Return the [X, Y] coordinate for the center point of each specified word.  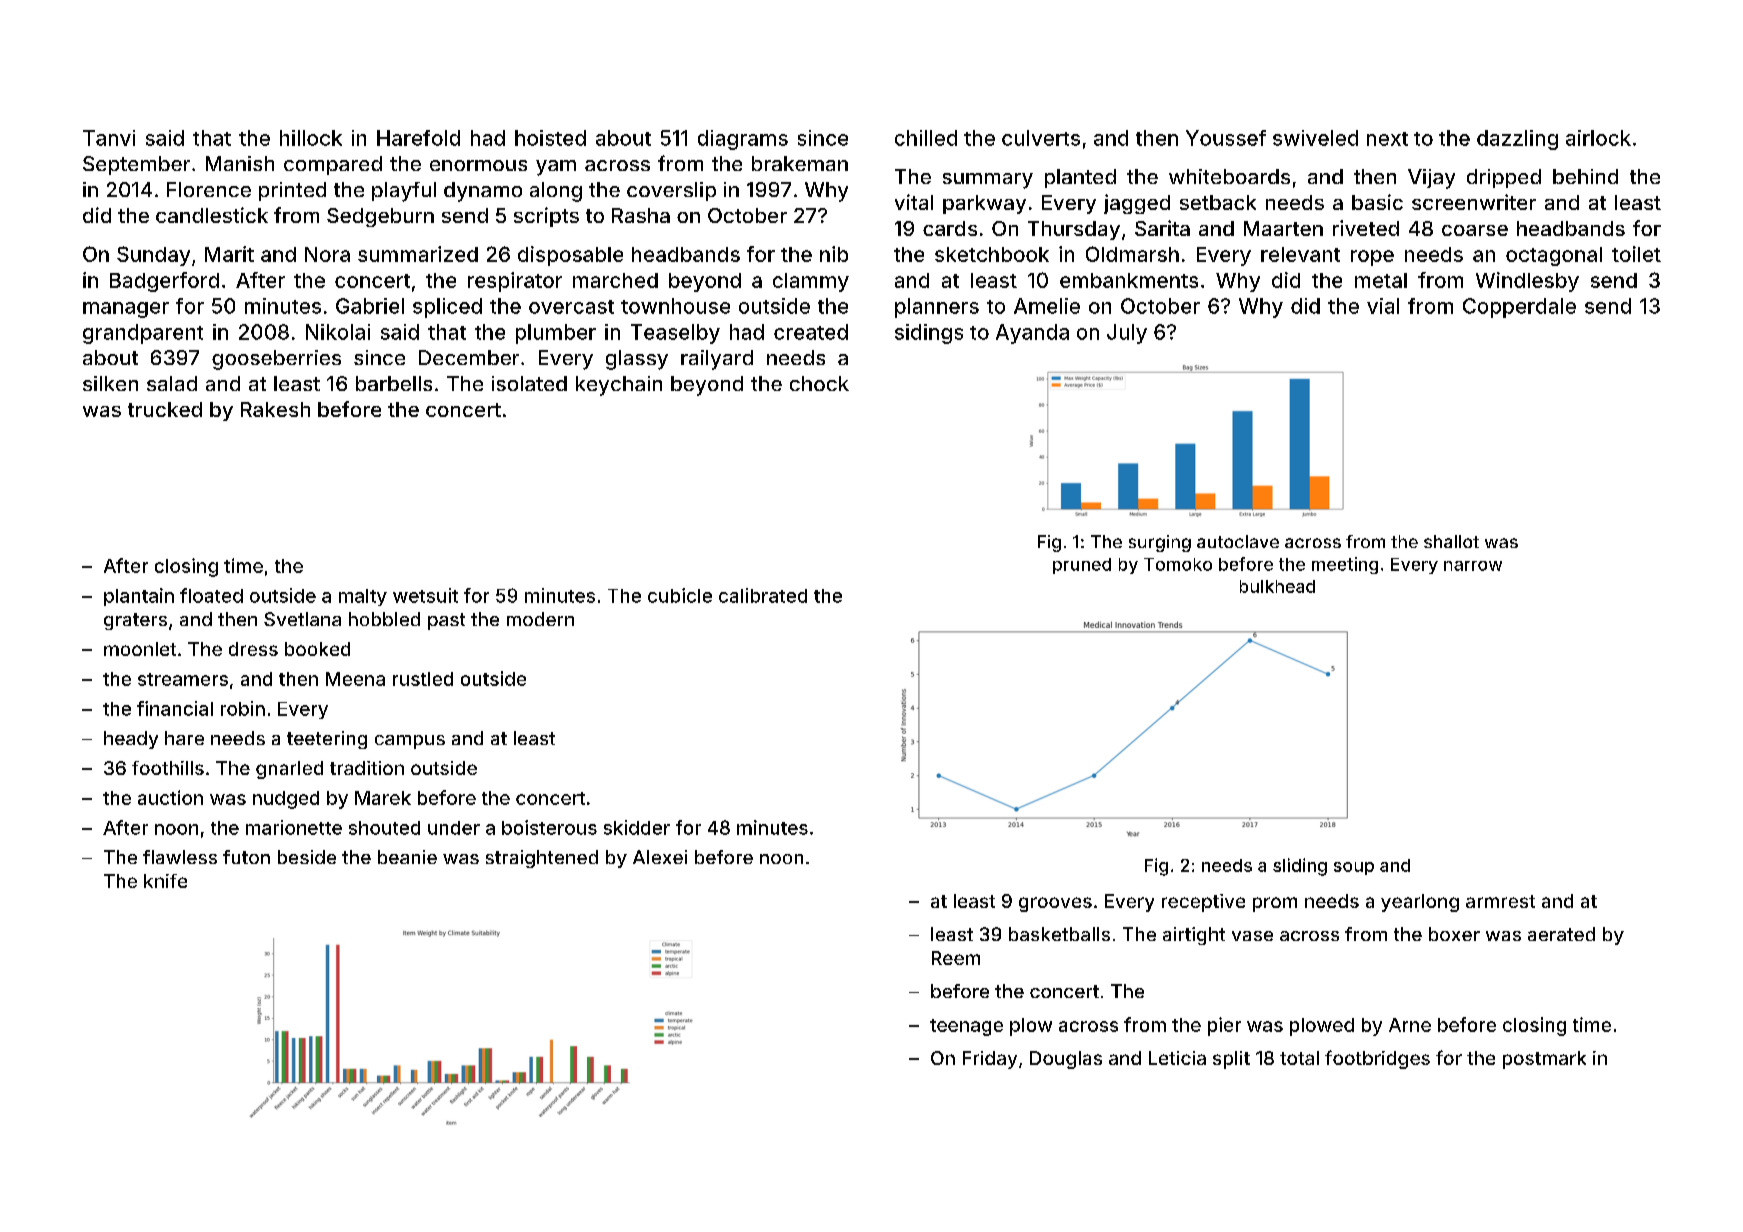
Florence [209, 189]
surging [1160, 543]
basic [1377, 202]
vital [914, 202]
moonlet [140, 649]
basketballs [1059, 934]
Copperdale [1519, 308]
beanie [407, 857]
